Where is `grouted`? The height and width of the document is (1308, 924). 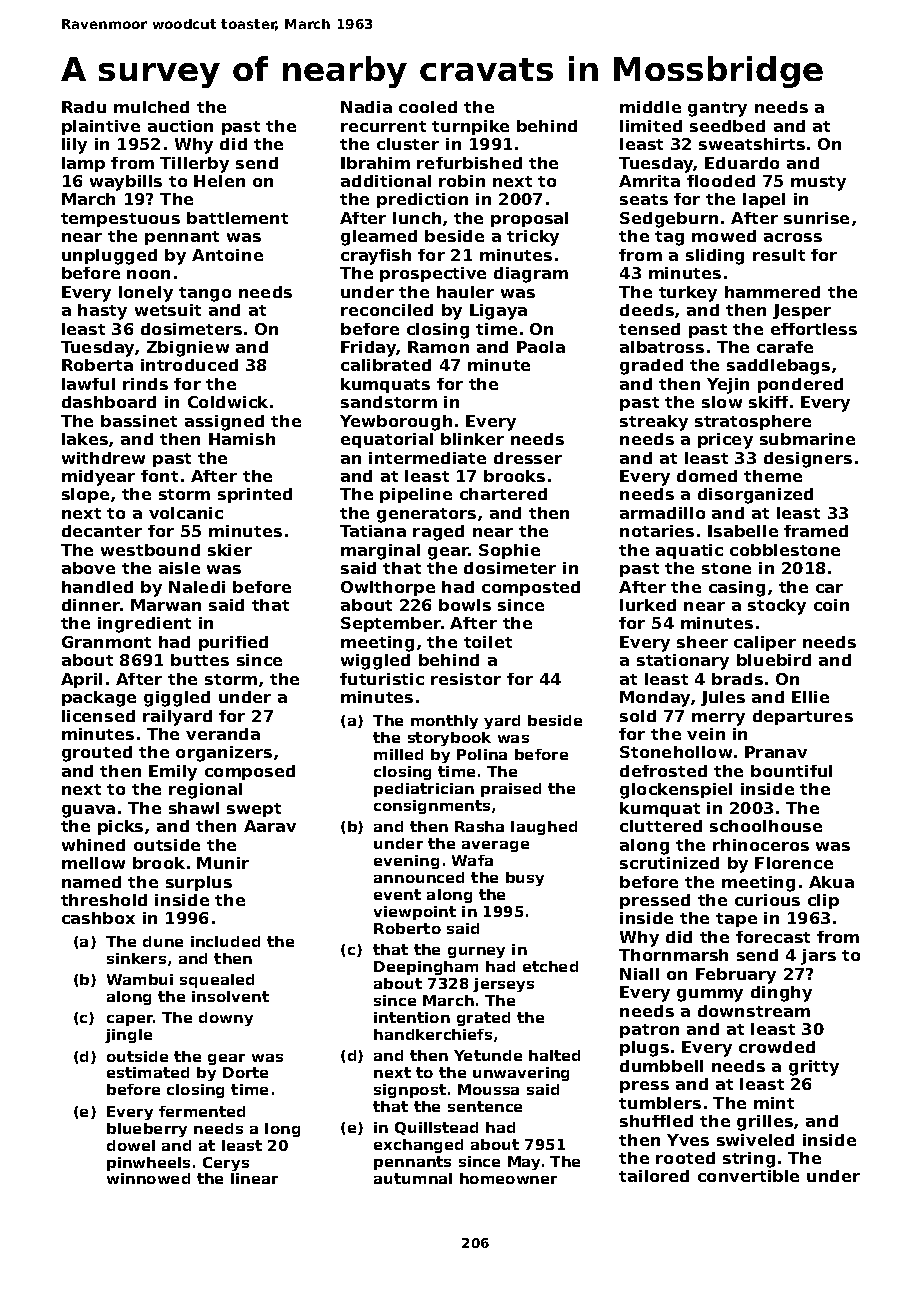 grouted is located at coordinates (97, 754).
